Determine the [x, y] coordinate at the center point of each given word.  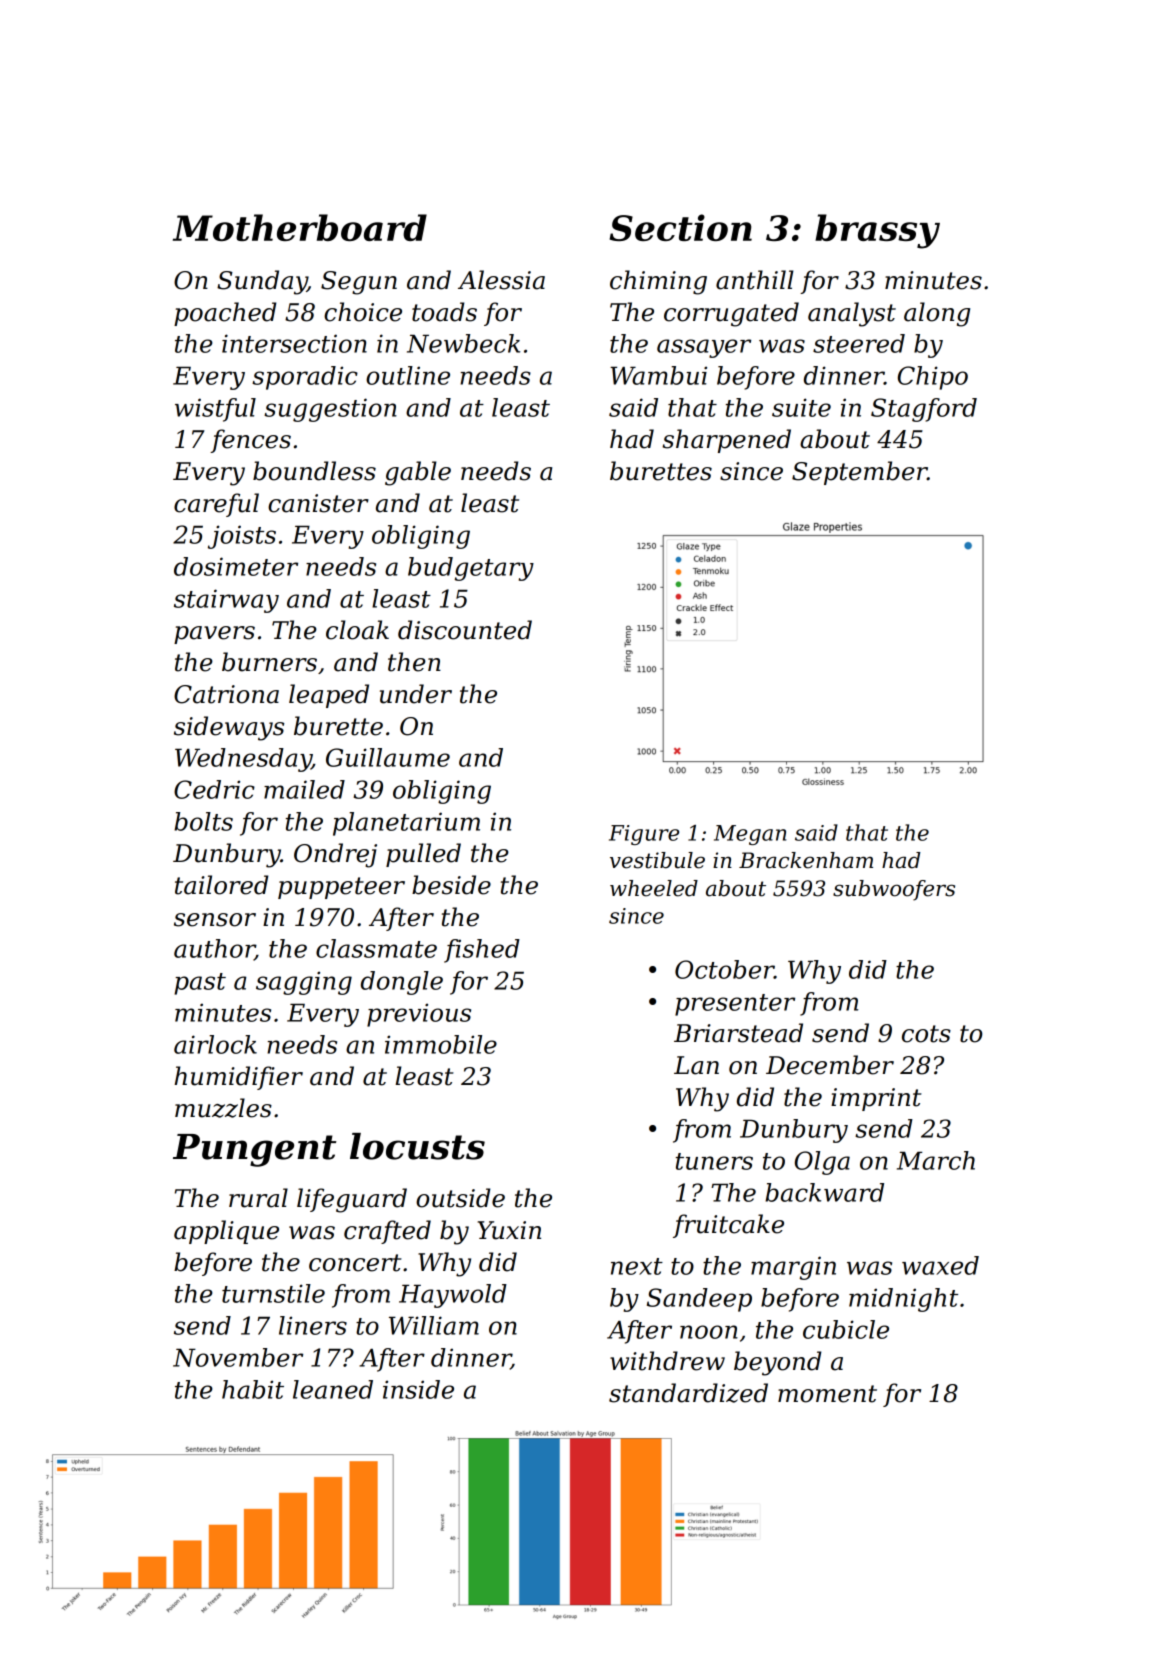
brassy [877, 231]
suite [801, 407]
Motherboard [300, 227]
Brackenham [806, 860]
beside [451, 885]
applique [226, 1232]
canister [318, 503]
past [200, 984]
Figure [644, 835]
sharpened [726, 441]
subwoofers [894, 890]
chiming [658, 282]
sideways [229, 728]
